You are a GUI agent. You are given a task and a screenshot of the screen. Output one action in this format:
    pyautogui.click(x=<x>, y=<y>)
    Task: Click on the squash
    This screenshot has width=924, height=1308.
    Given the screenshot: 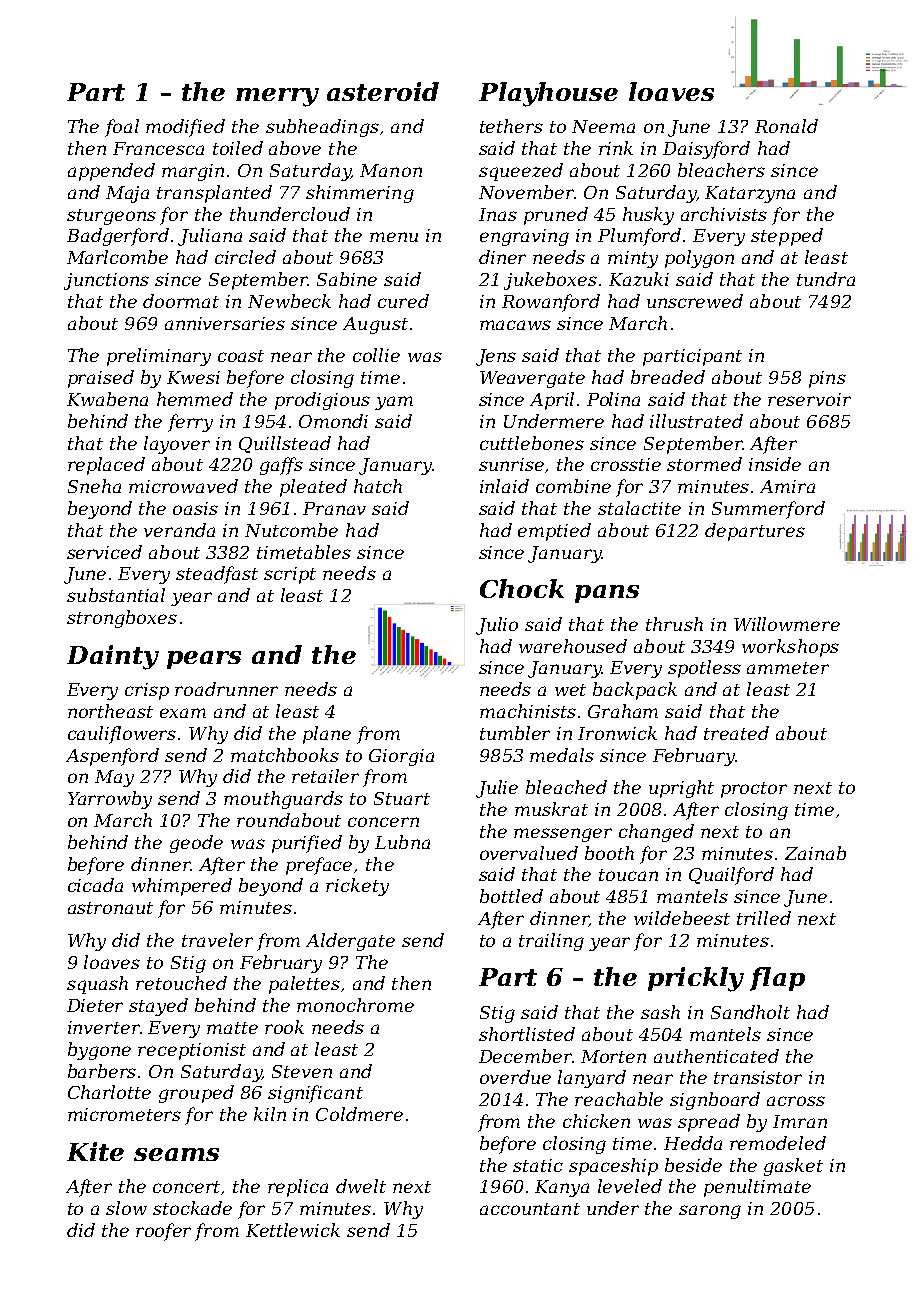 What is the action you would take?
    pyautogui.click(x=97, y=985)
